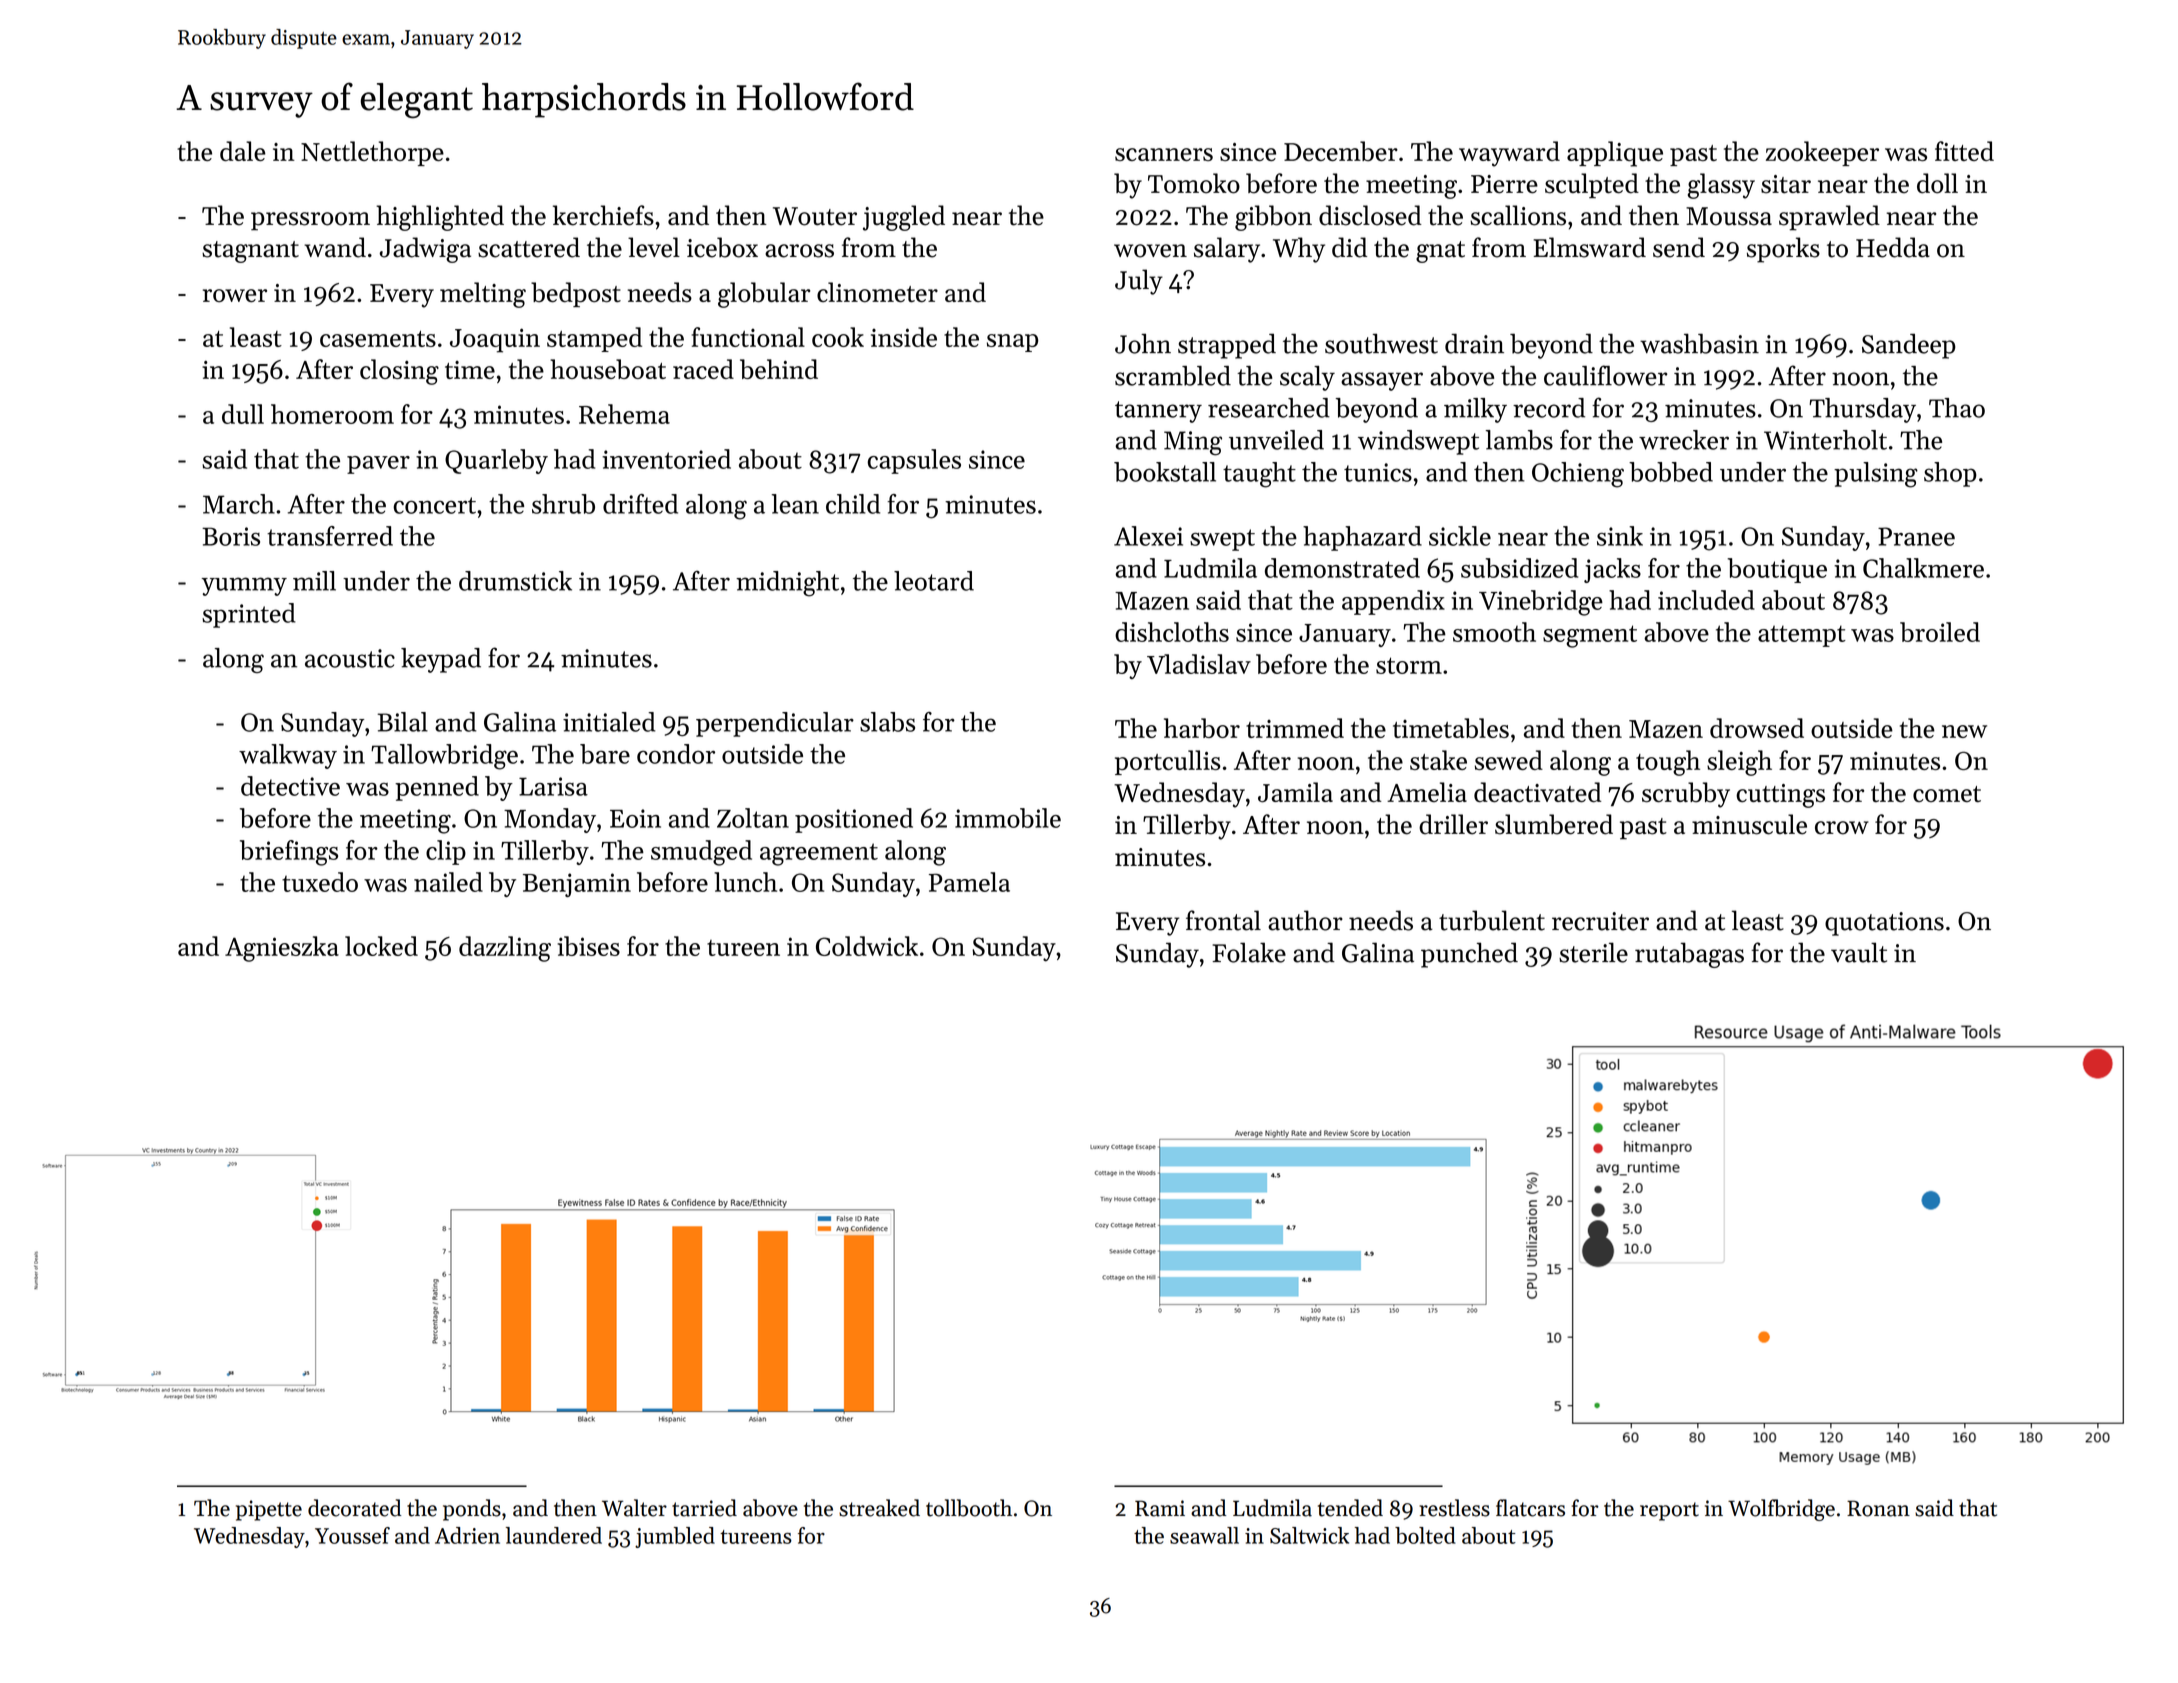 The height and width of the screenshot is (1683, 2178). What do you see at coordinates (787, 584) in the screenshot?
I see `midnight` at bounding box center [787, 584].
